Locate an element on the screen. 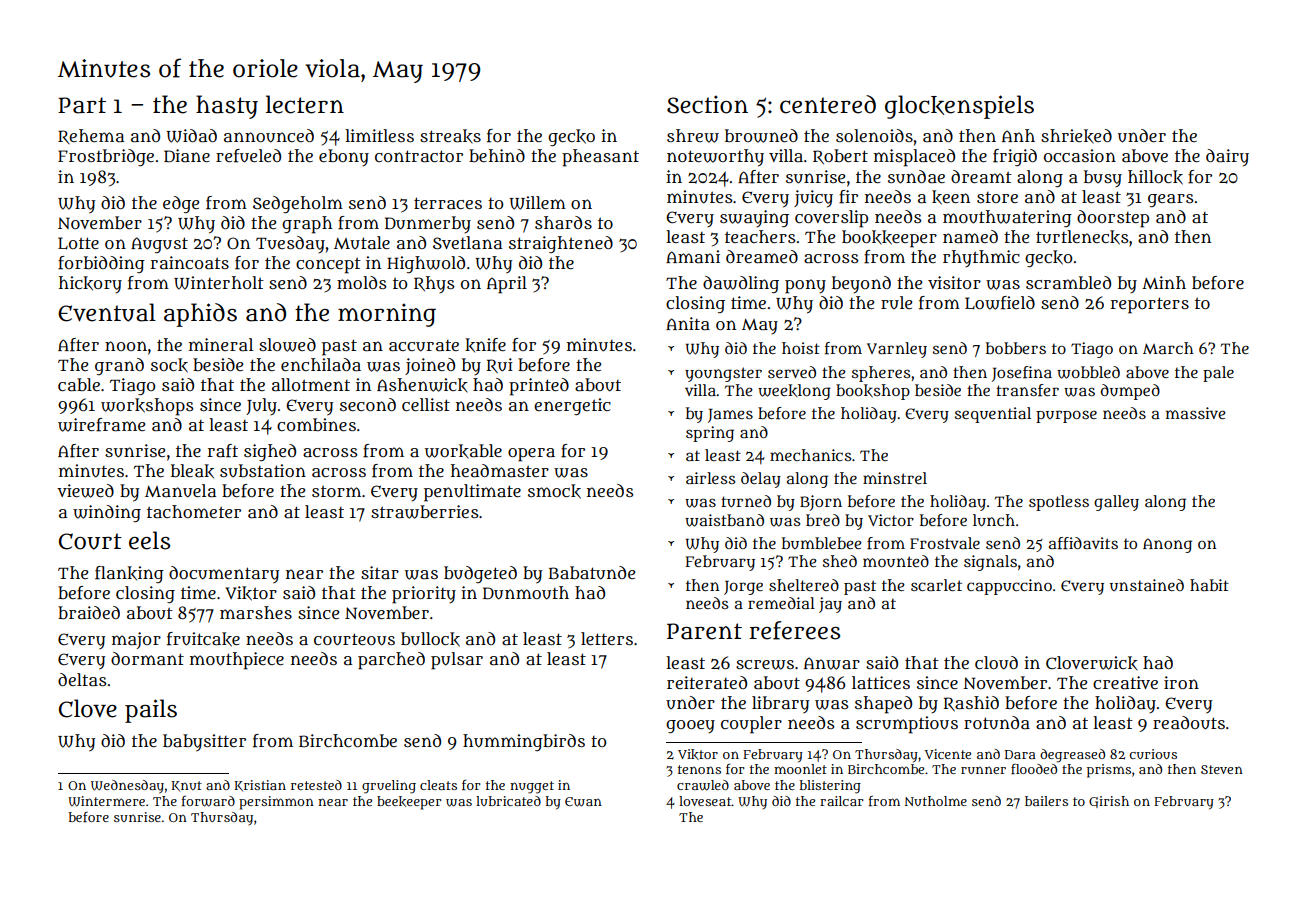  weeklong is located at coordinates (794, 392).
